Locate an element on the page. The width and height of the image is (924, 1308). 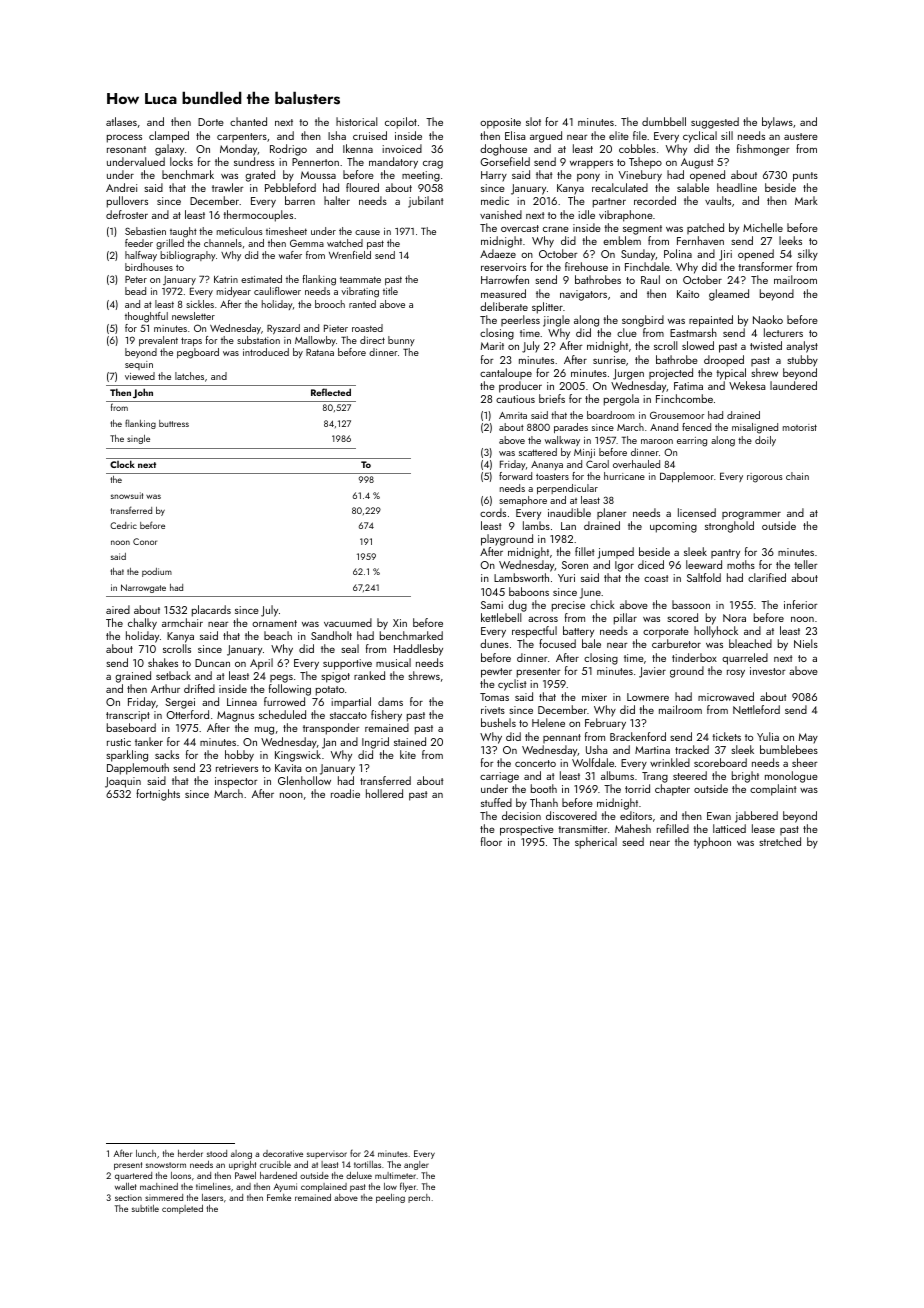
dumbbell is located at coordinates (664, 121).
